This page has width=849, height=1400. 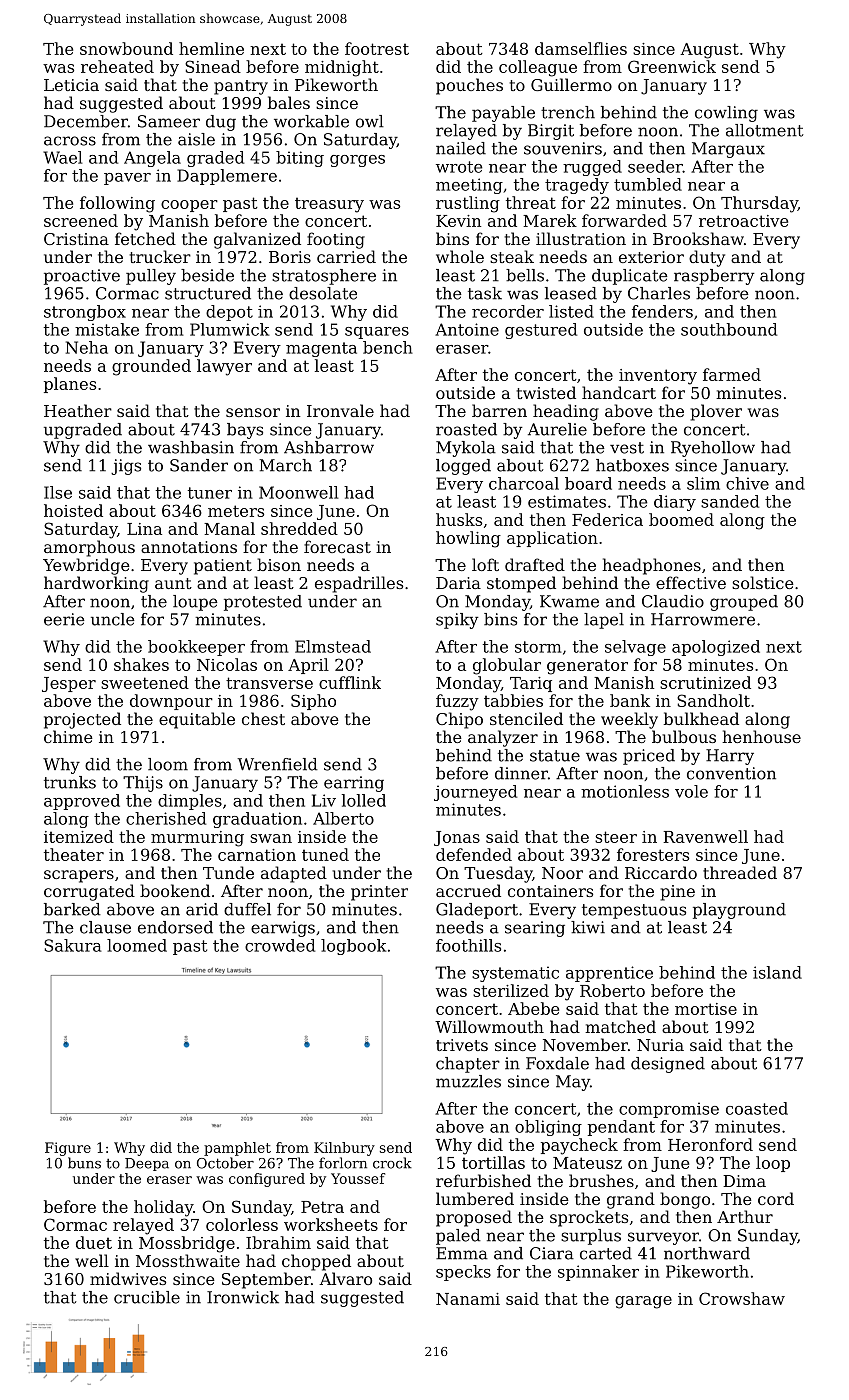 I want to click on tempestuous, so click(x=634, y=911).
